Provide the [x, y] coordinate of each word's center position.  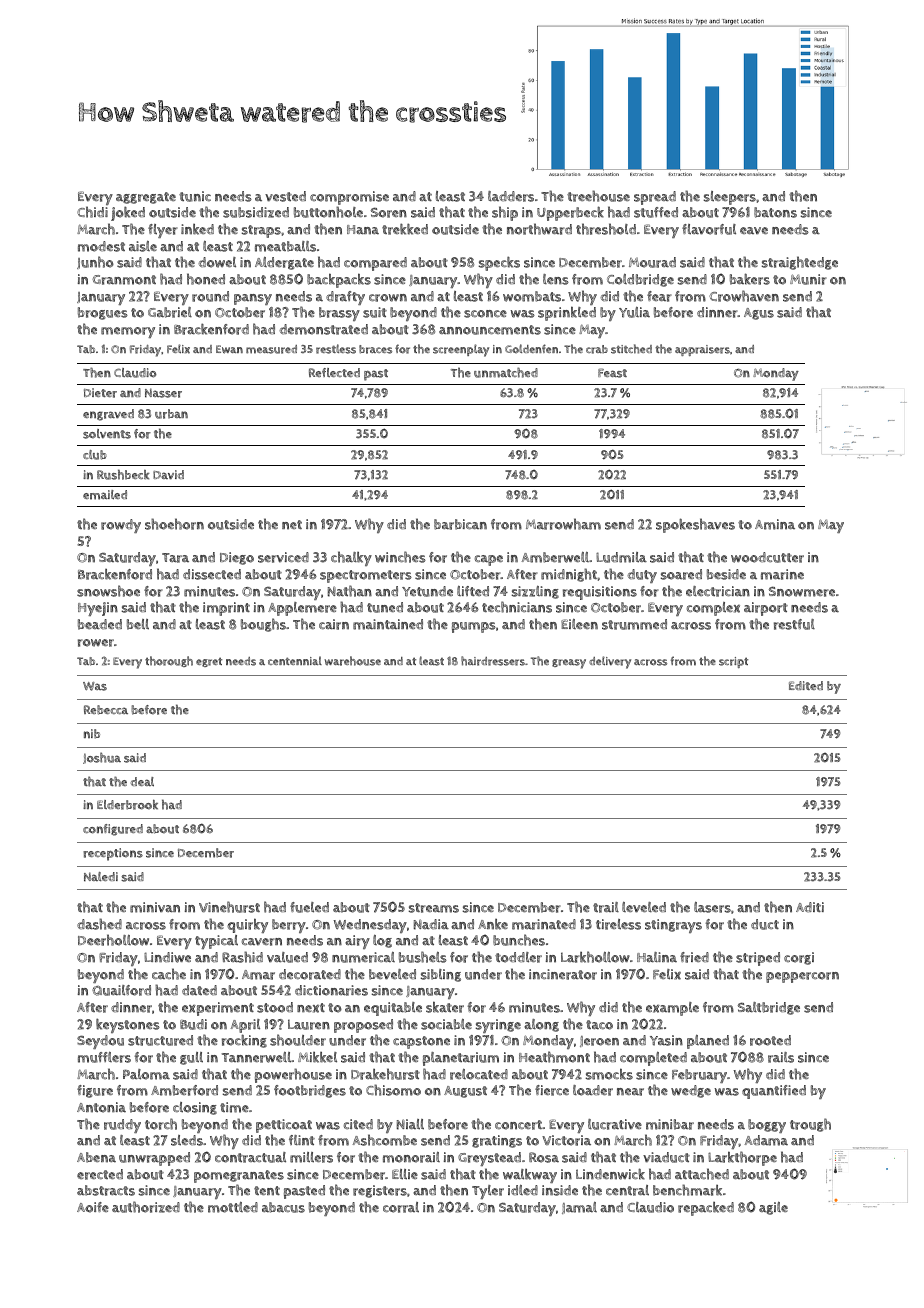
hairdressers [493, 661]
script [733, 662]
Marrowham [563, 524]
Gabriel [170, 312]
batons [775, 212]
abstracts [106, 1190]
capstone [421, 1042]
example [672, 1009]
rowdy [121, 526]
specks [499, 263]
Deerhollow [113, 940]
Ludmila [621, 557]
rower [96, 643]
